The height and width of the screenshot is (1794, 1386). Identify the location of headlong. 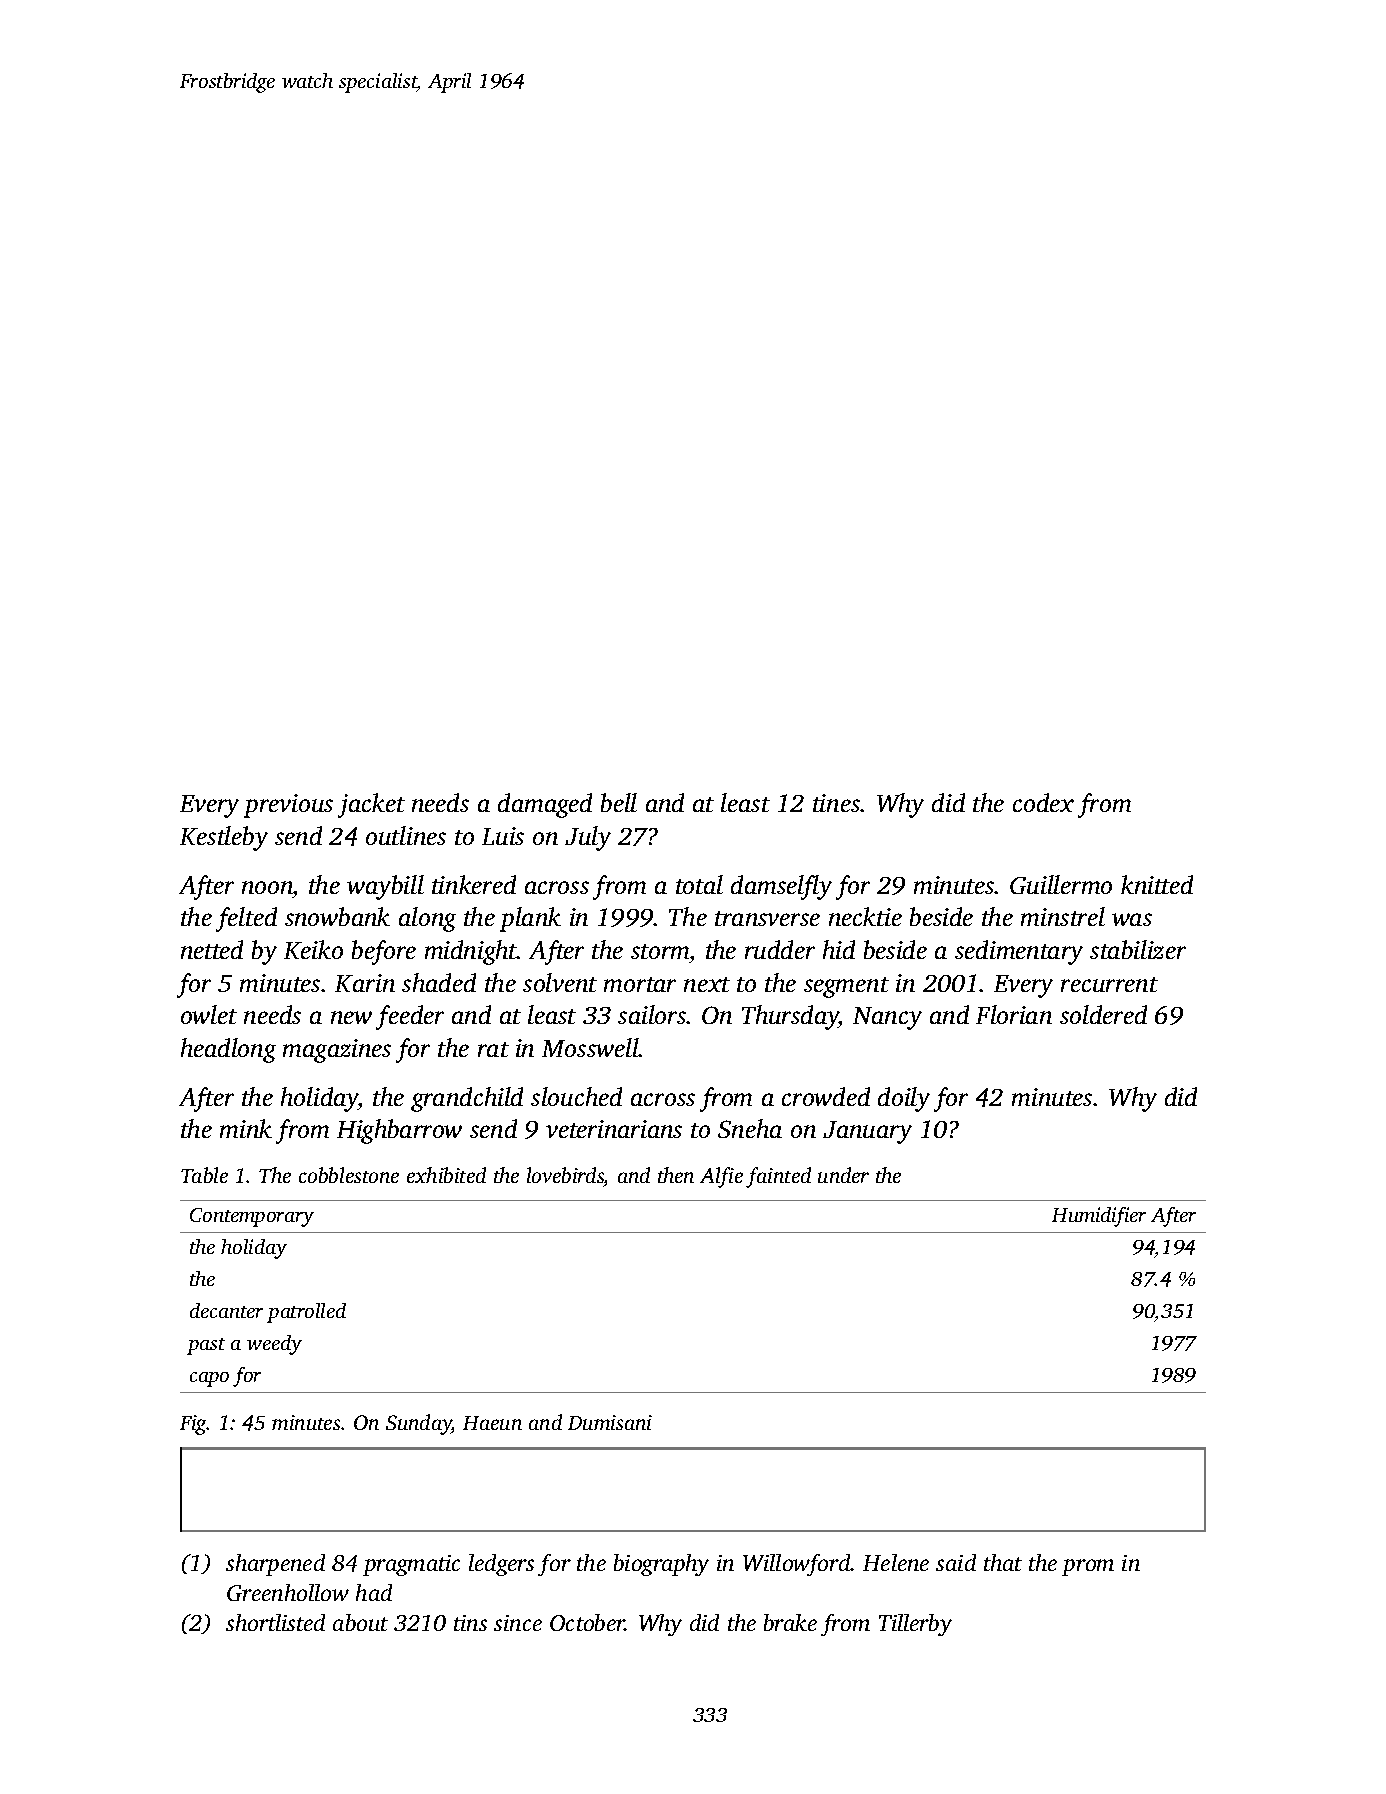
(228, 1050).
